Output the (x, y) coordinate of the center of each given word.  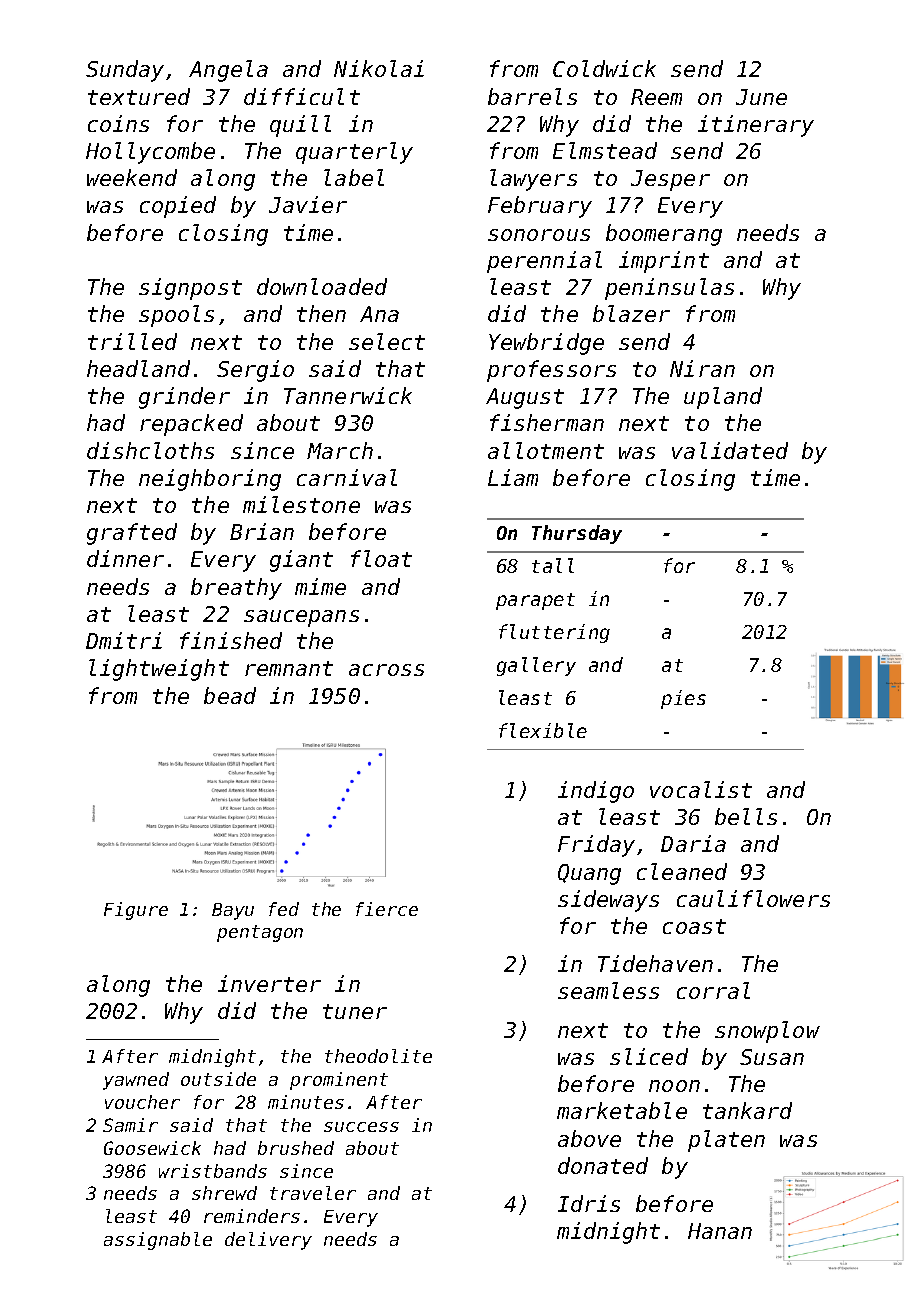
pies (683, 699)
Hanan (720, 1231)
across (386, 670)
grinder (184, 398)
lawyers (533, 180)
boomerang (664, 235)
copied (178, 207)
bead (230, 695)
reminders (252, 1216)
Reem (656, 97)
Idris (589, 1203)
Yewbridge (546, 344)
